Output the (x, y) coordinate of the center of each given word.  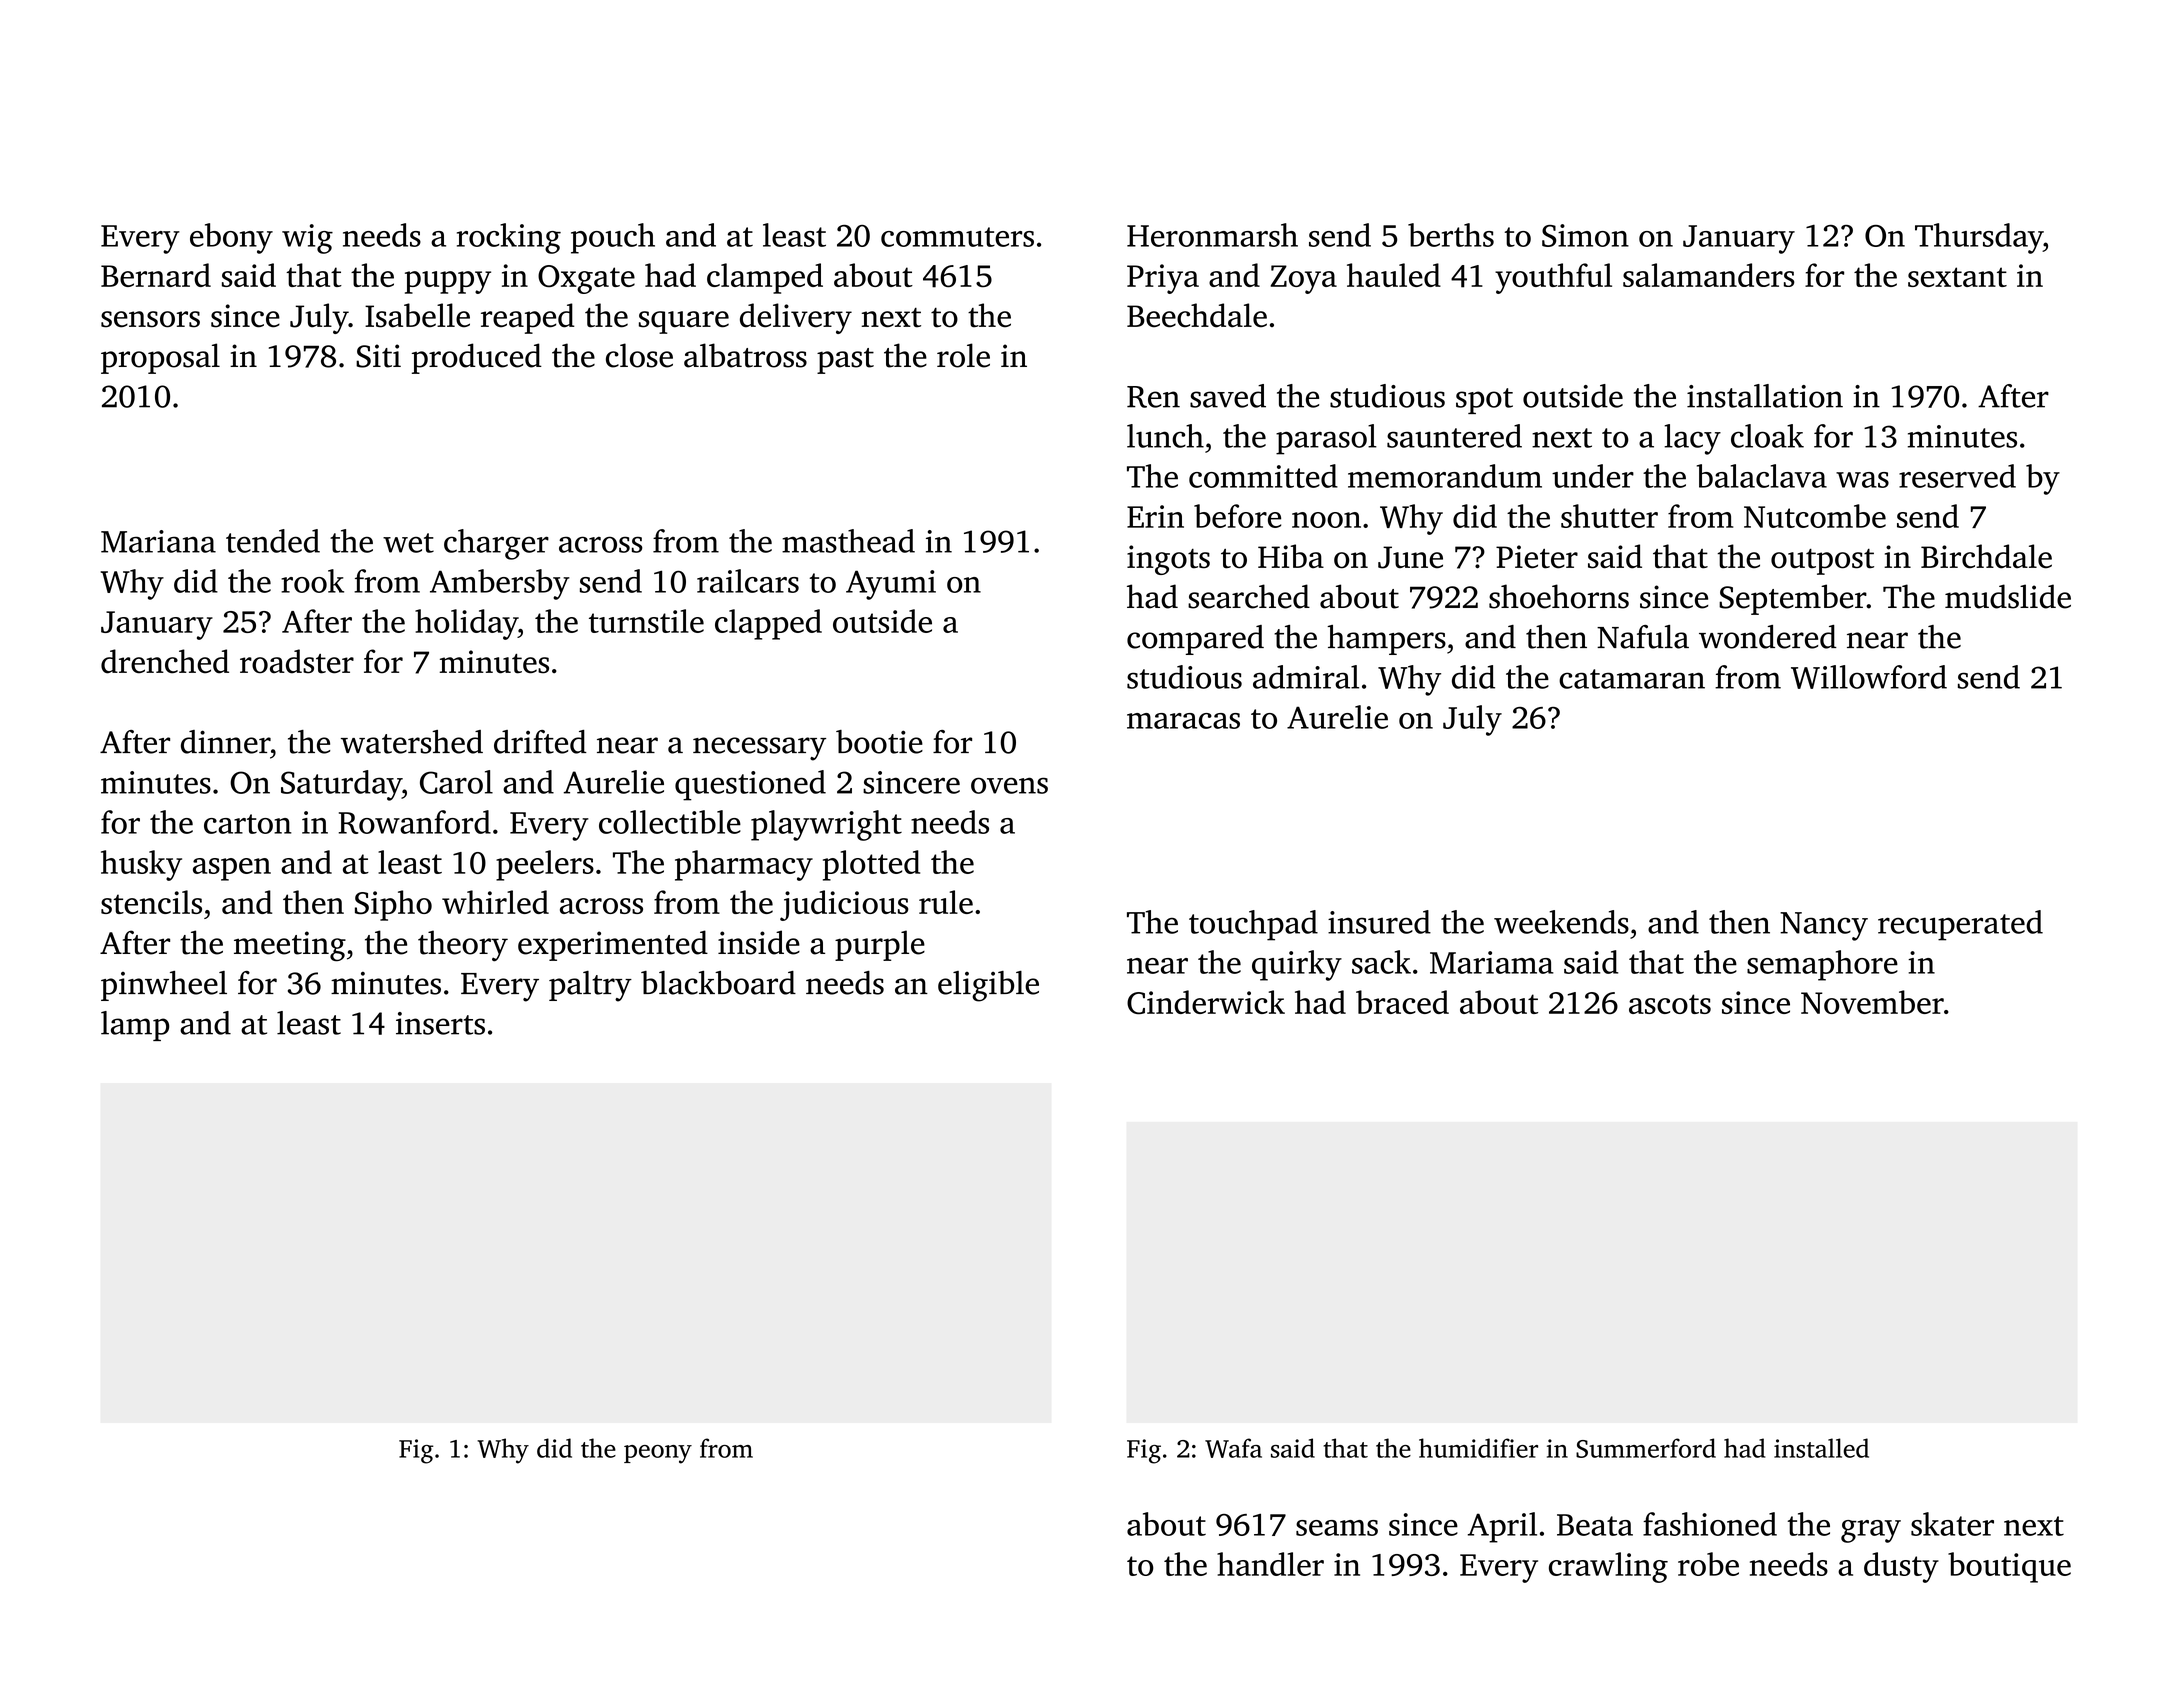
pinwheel (164, 986)
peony (658, 1454)
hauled (1394, 275)
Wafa (1233, 1448)
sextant (1957, 277)
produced (477, 358)
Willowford (1869, 677)
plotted (871, 865)
